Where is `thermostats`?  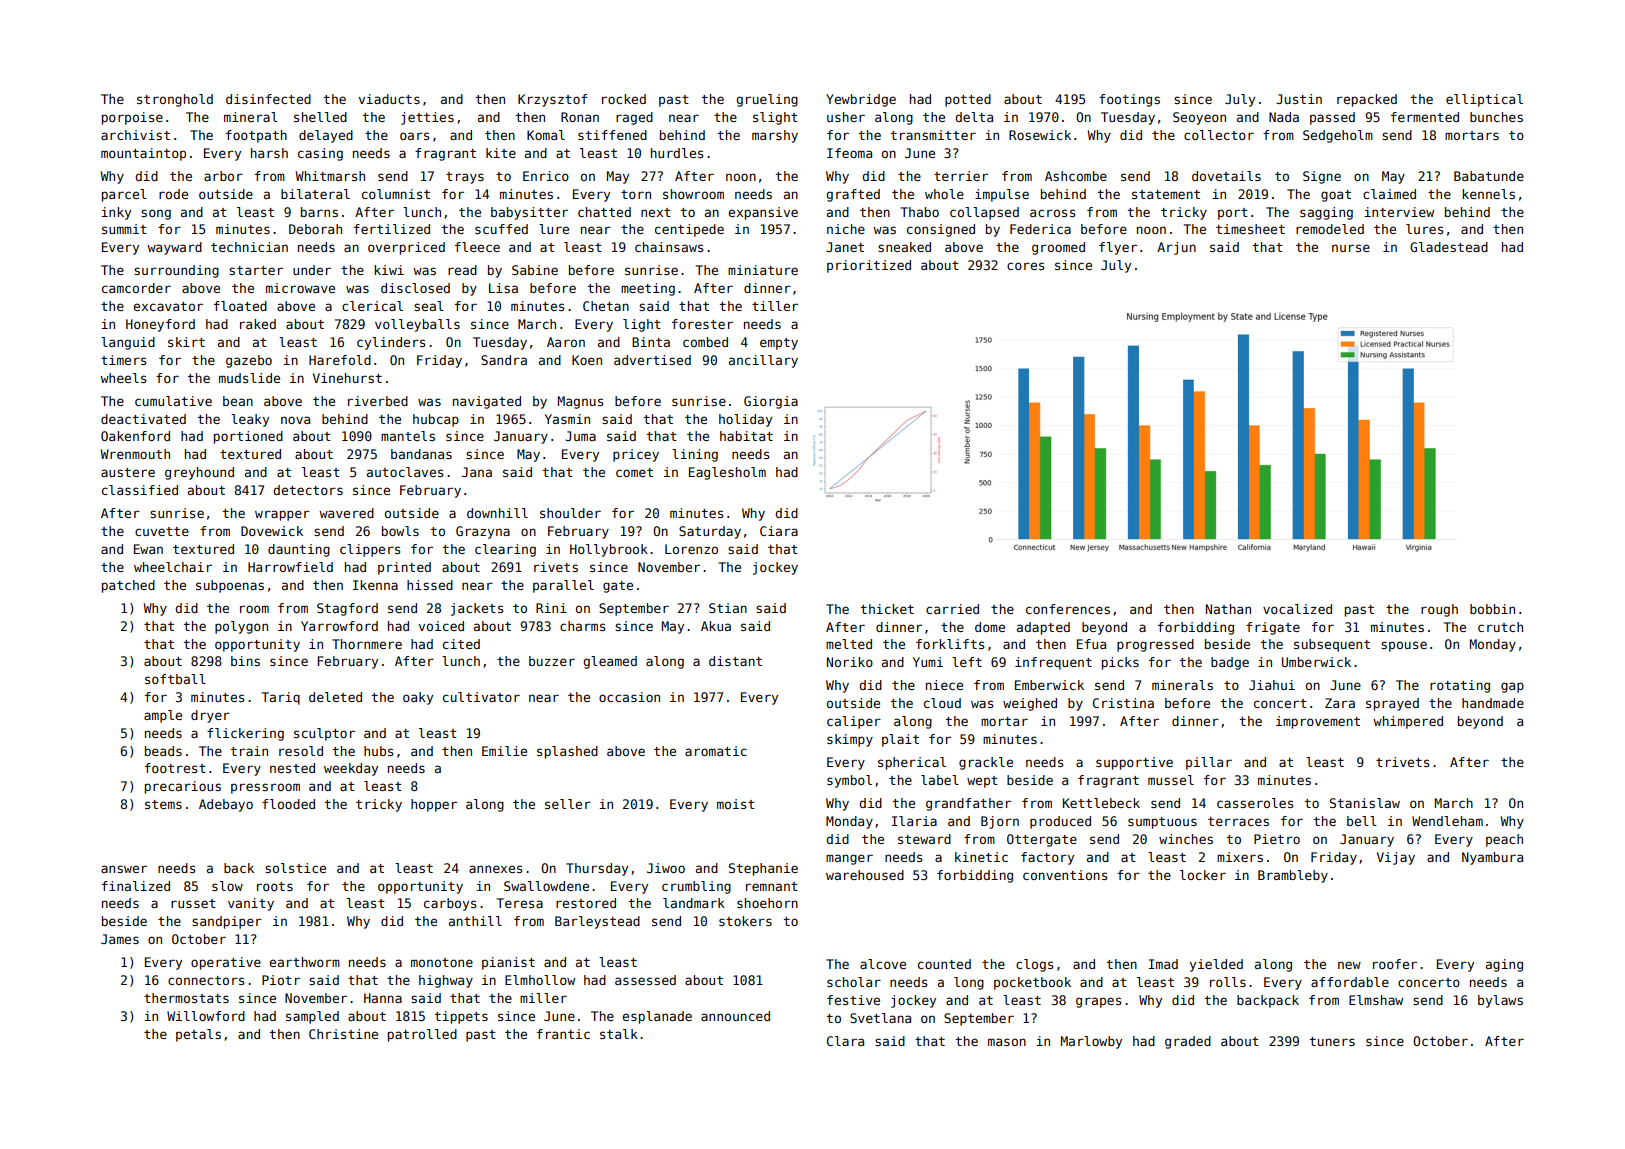
thermostats is located at coordinates (186, 998).
